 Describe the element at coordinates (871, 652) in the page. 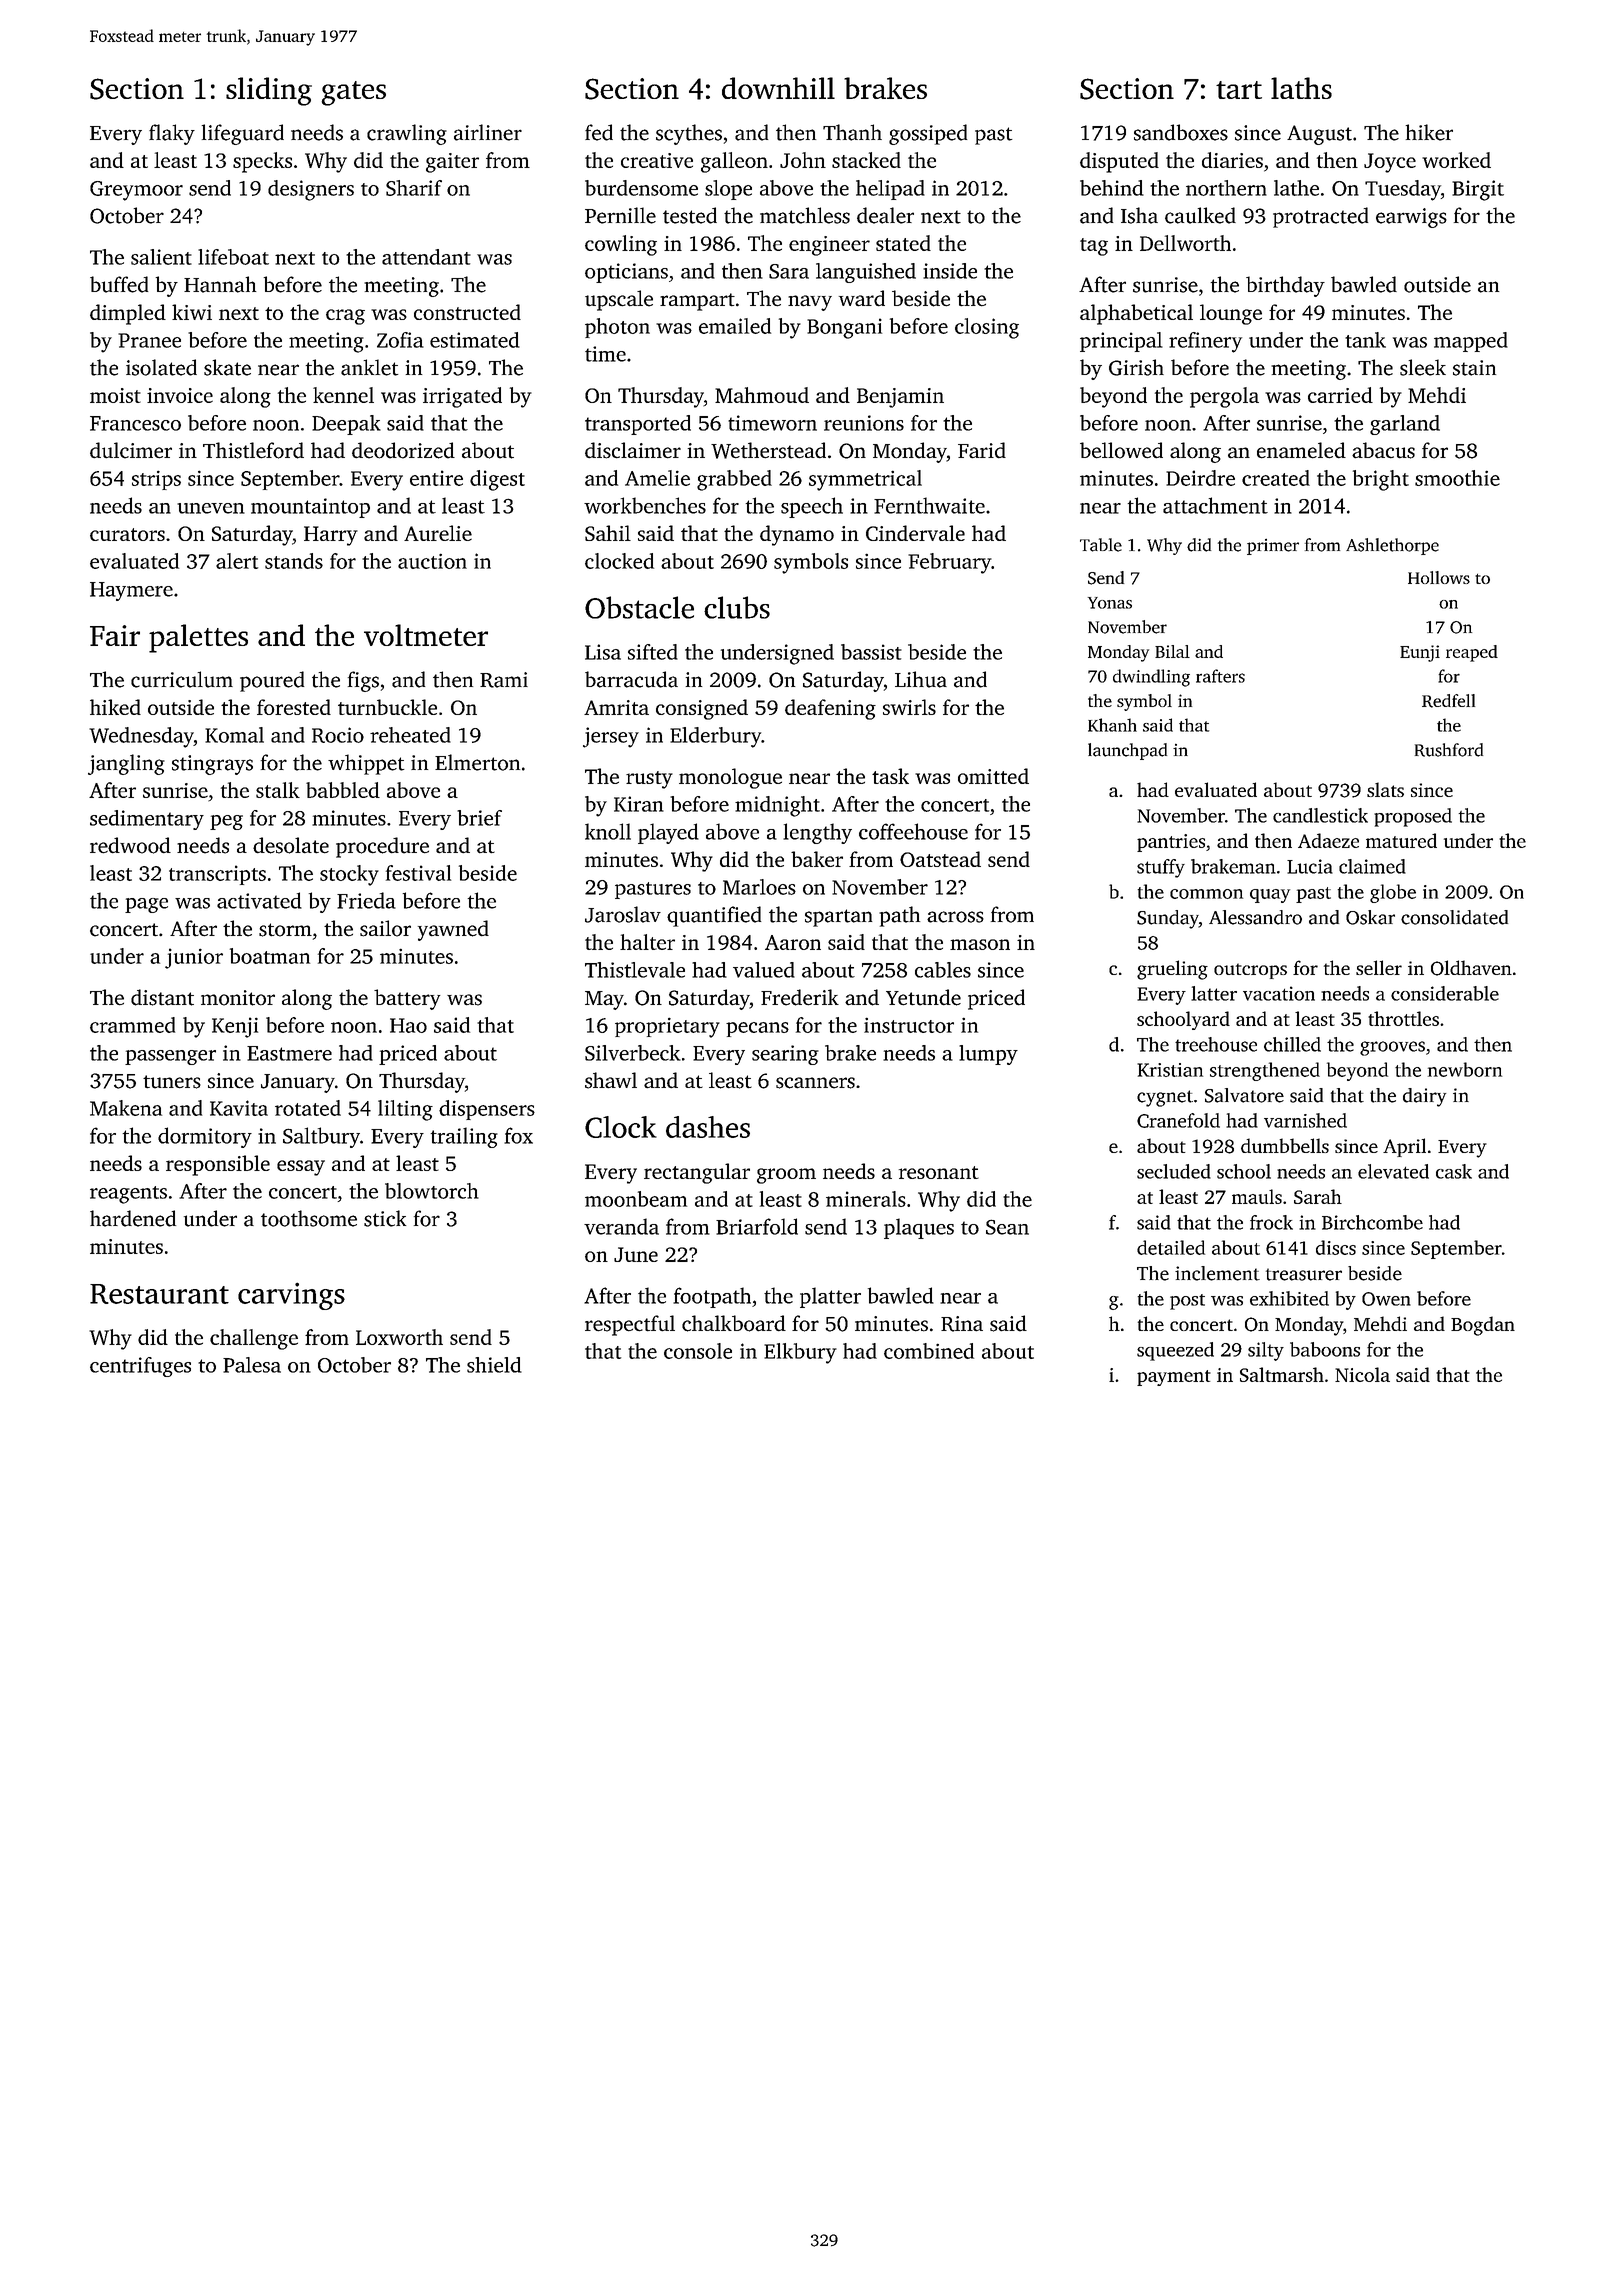

I see `bassist` at that location.
